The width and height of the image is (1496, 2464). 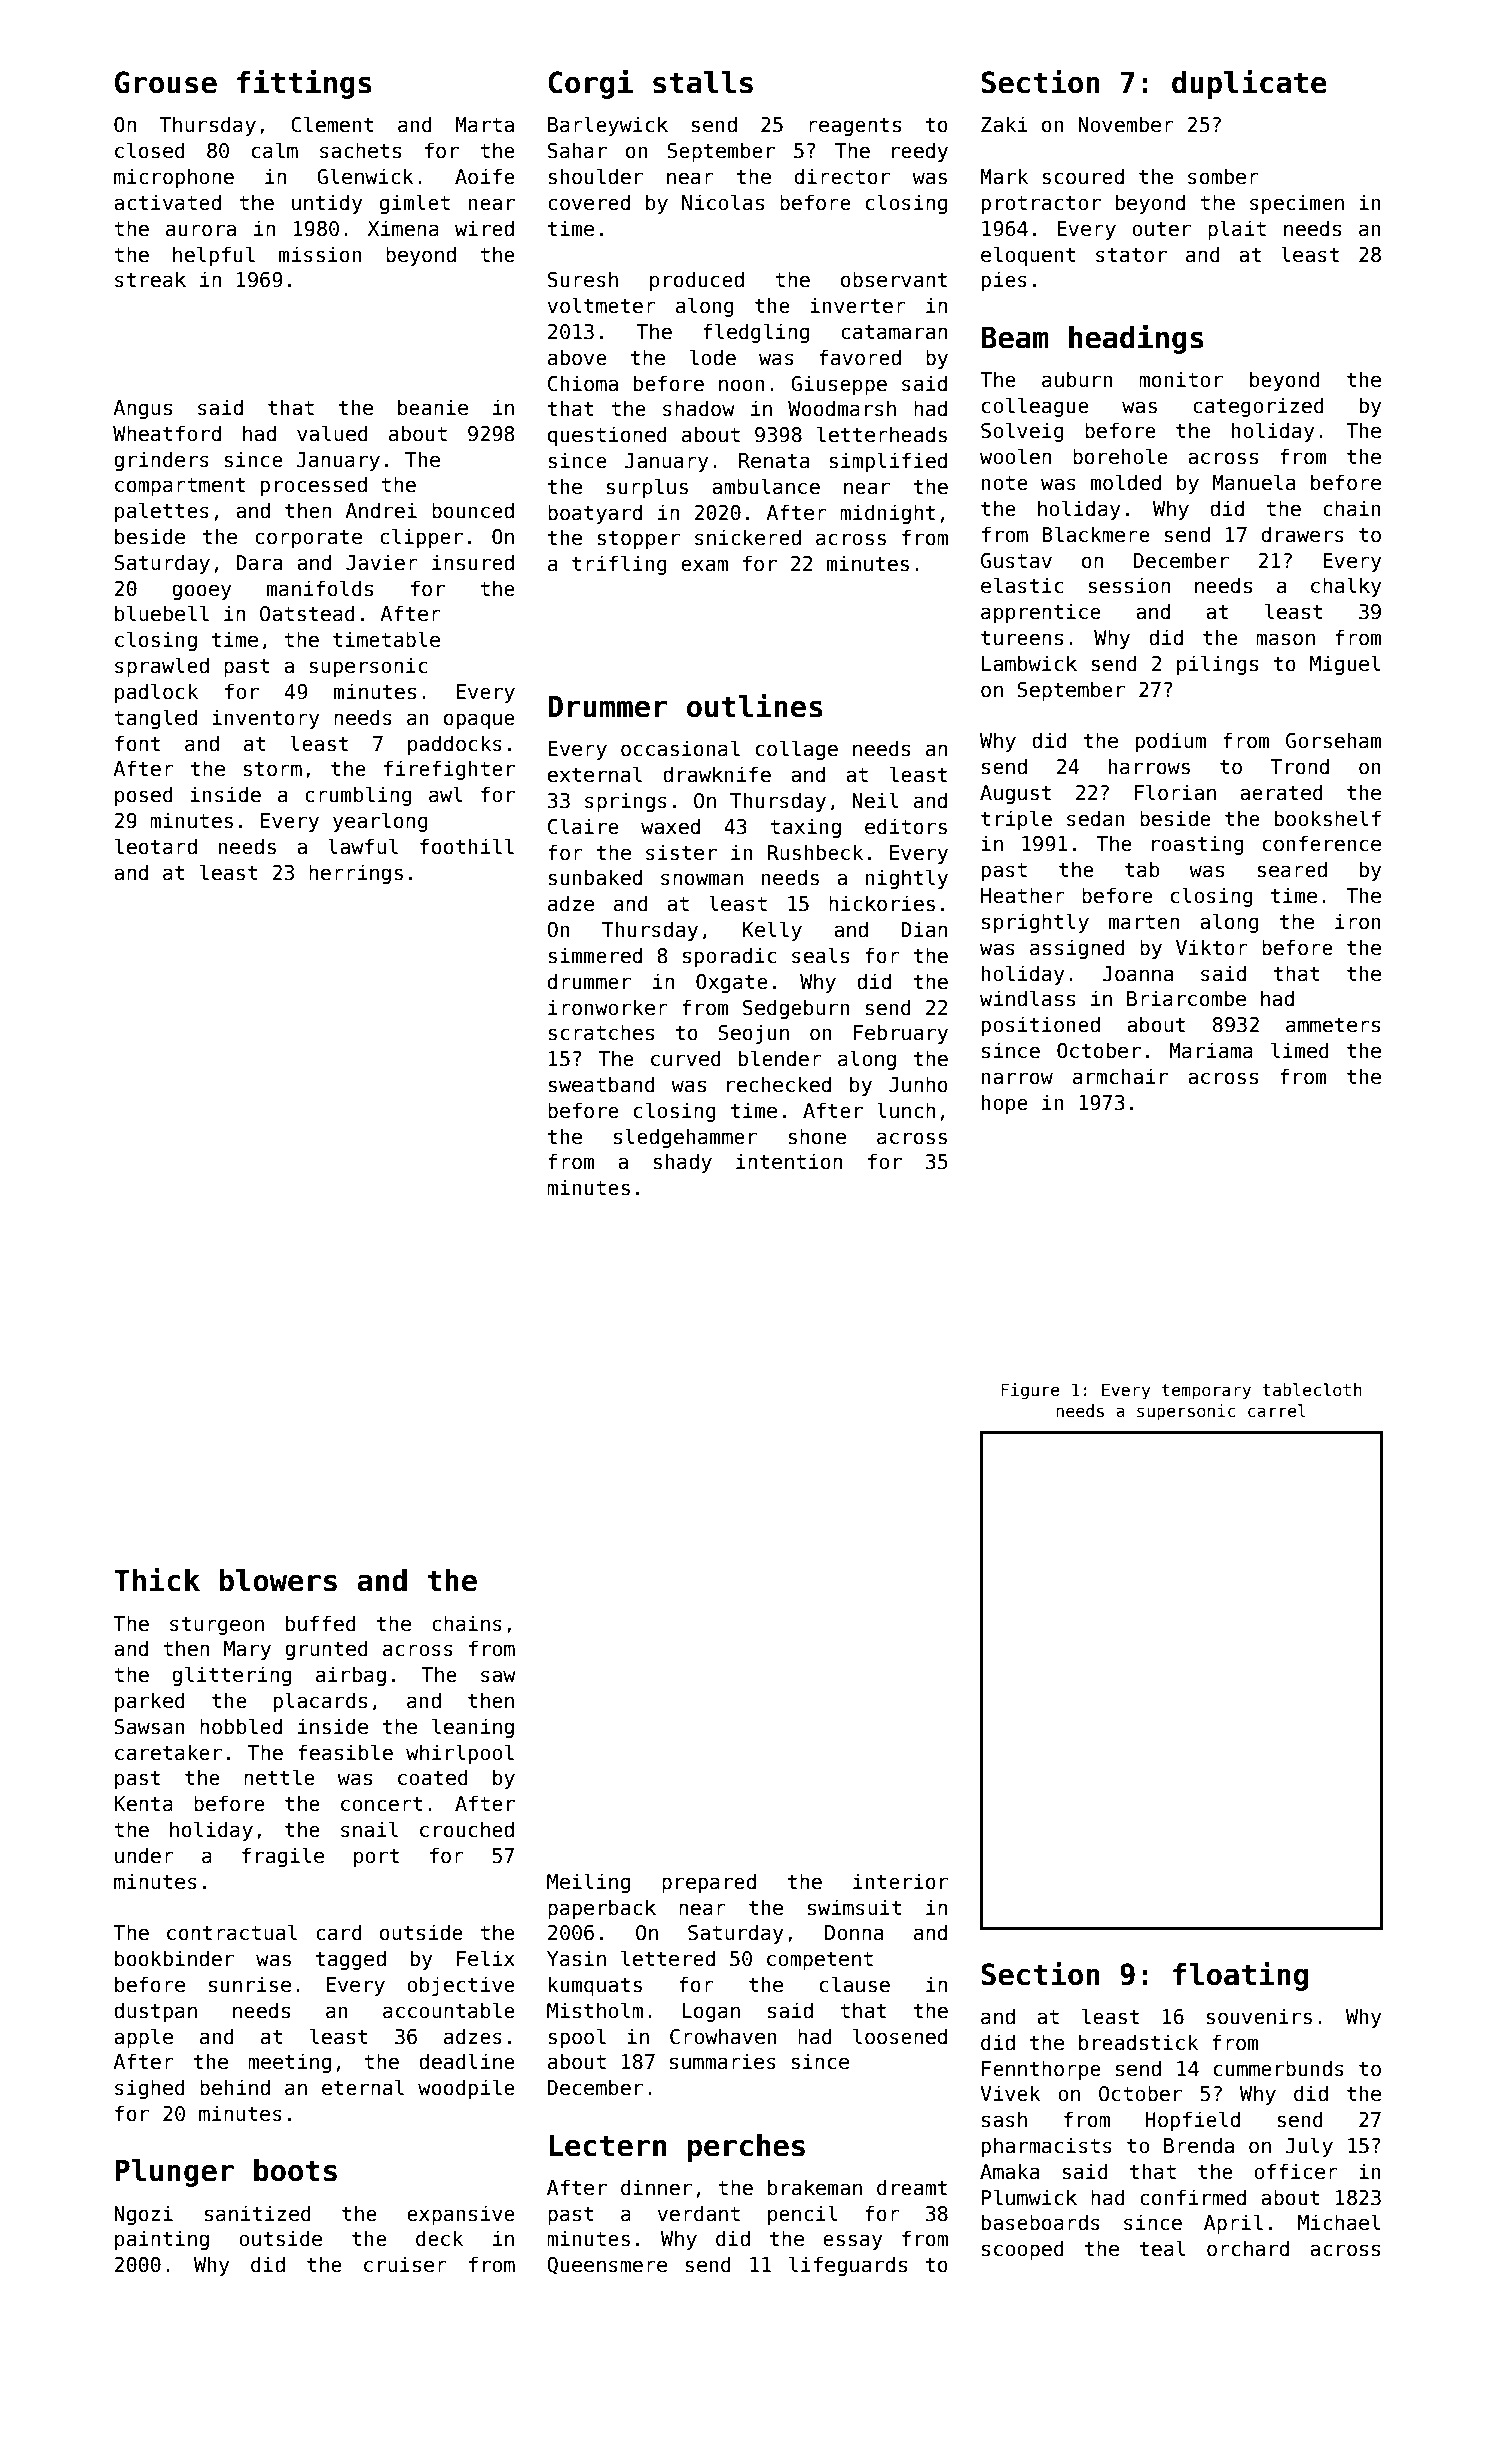 I want to click on temporary, so click(x=1206, y=1392).
